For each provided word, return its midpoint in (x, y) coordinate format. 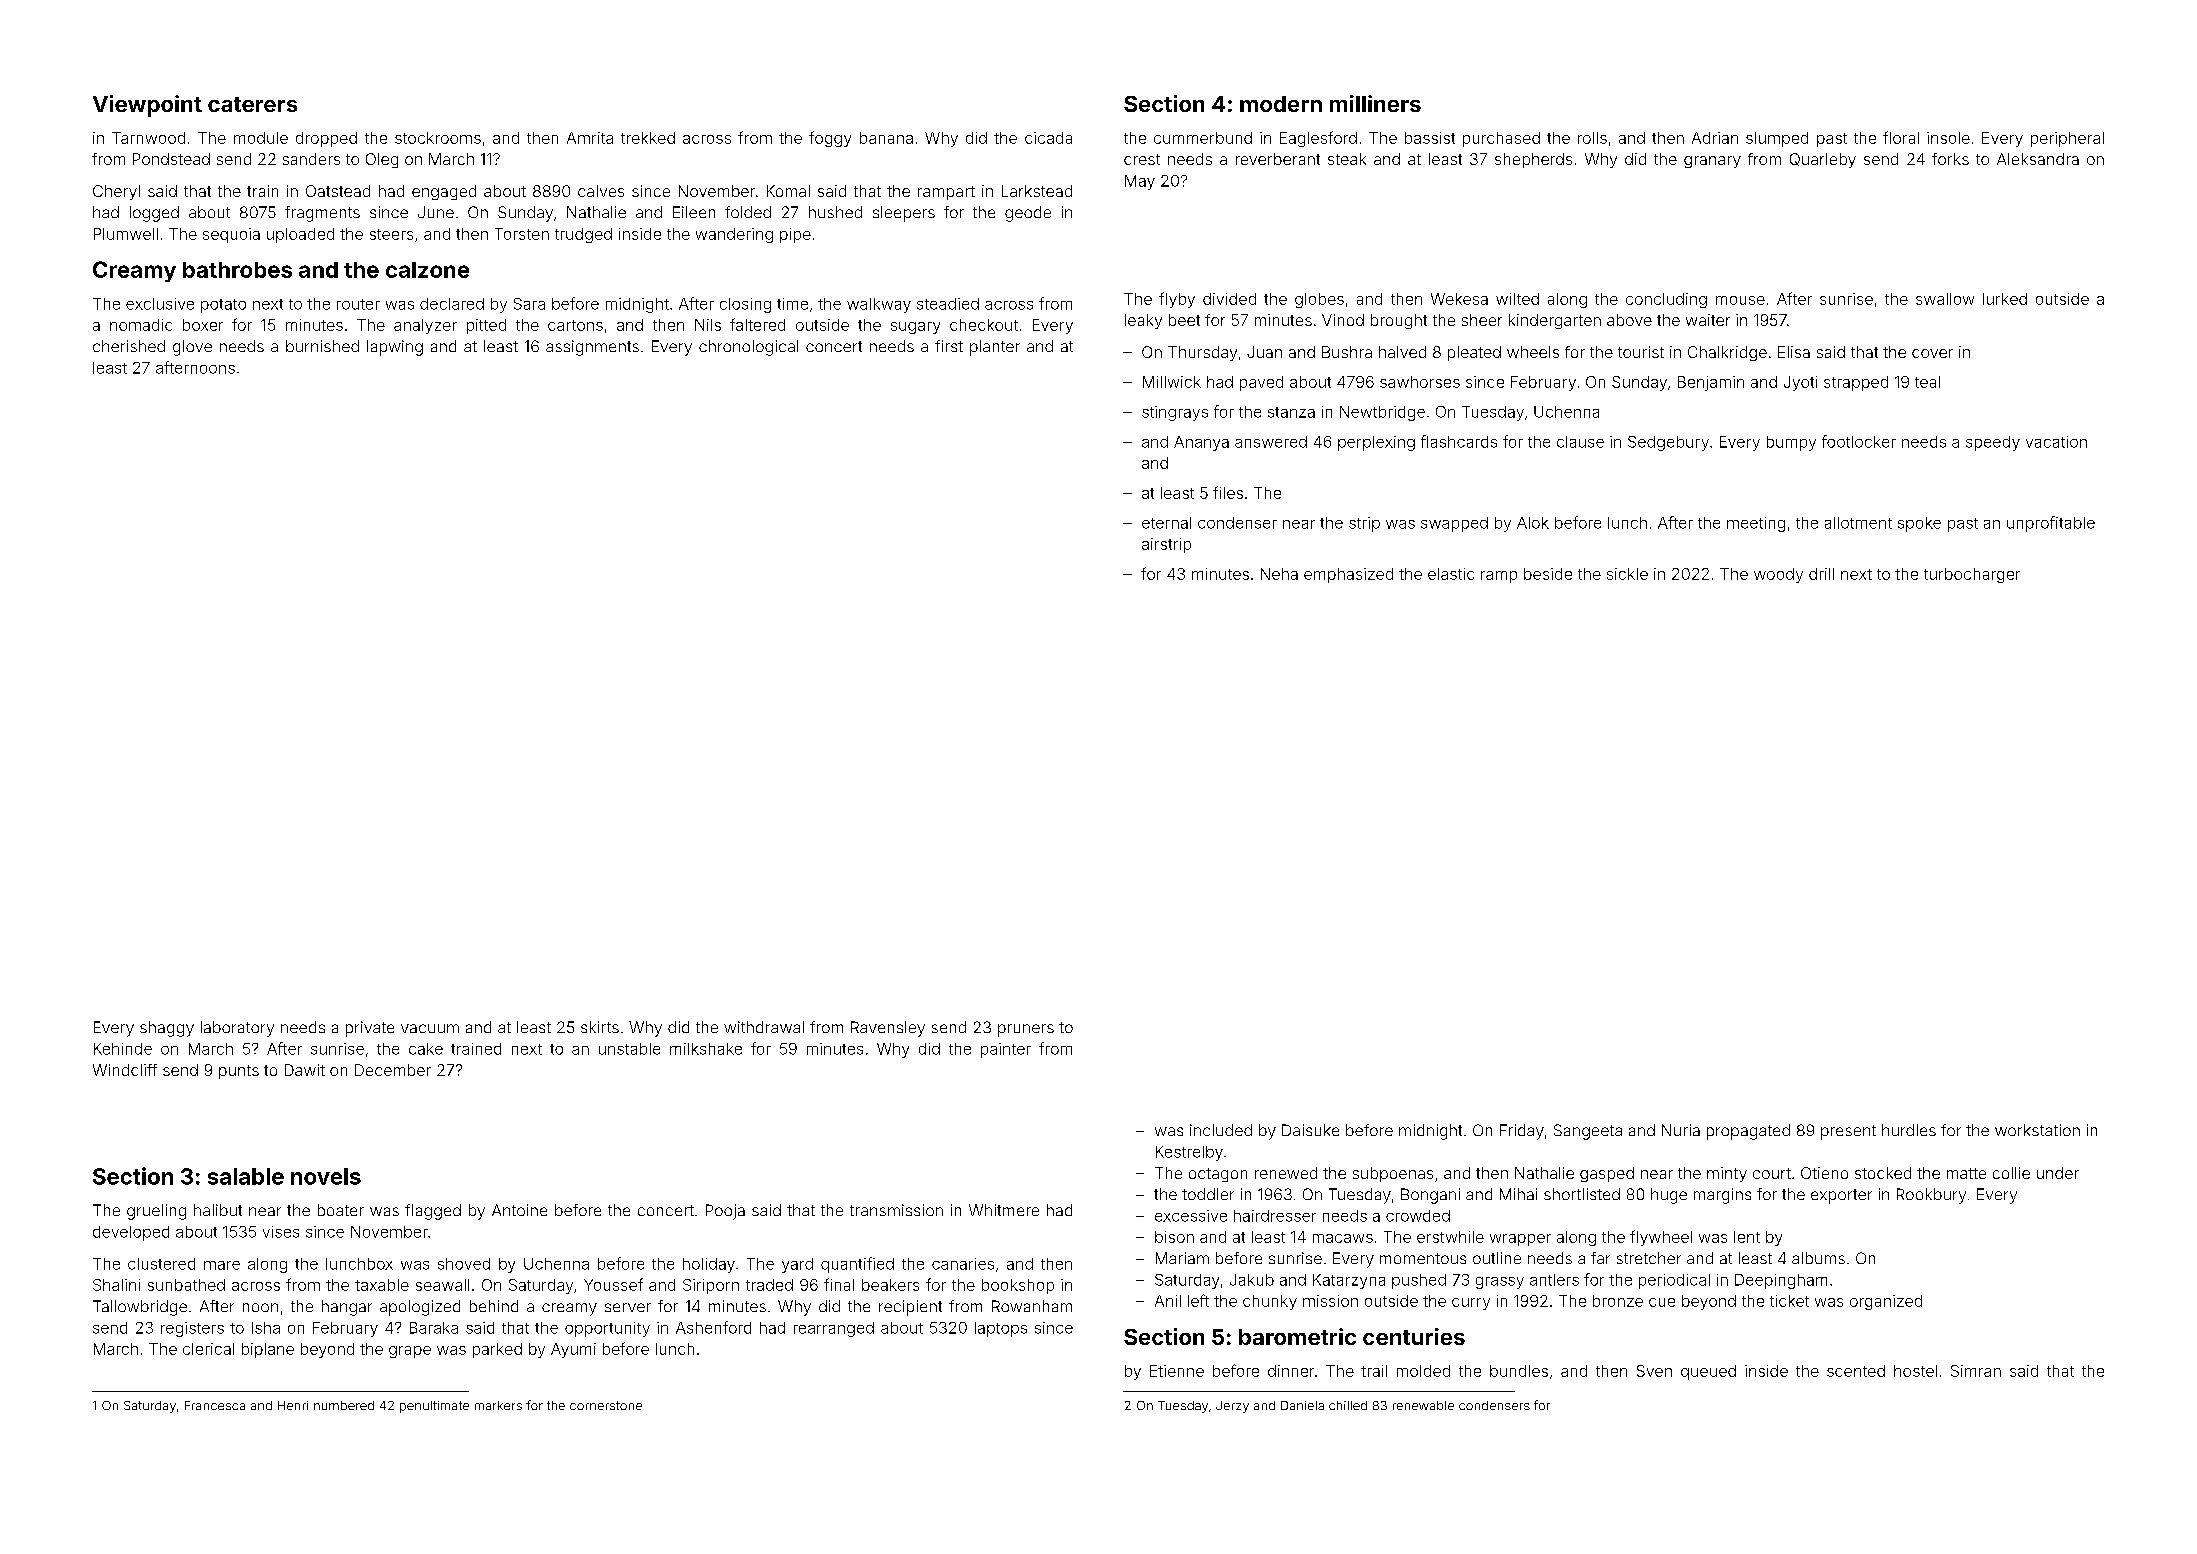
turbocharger (1972, 575)
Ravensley (888, 1029)
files (1228, 492)
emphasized (1348, 575)
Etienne (1177, 1371)
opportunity (607, 1329)
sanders (311, 159)
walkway (879, 305)
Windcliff (125, 1070)
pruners (1026, 1030)
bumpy (1791, 443)
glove (192, 348)
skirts (600, 1027)
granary (1712, 162)
